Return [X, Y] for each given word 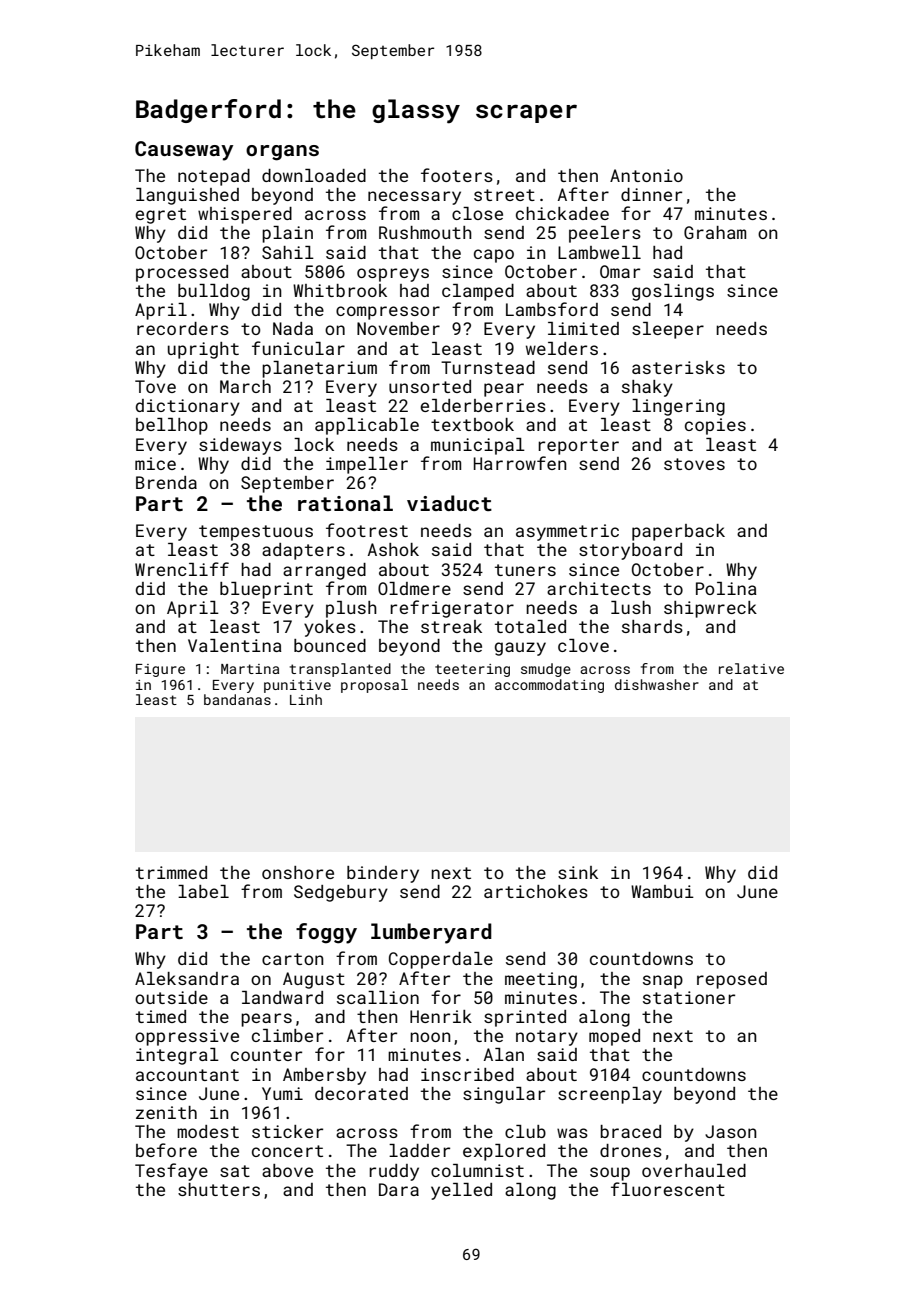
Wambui [662, 891]
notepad [214, 177]
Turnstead [488, 367]
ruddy [394, 1172]
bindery [383, 874]
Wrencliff [182, 569]
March [245, 386]
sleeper [668, 330]
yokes [330, 628]
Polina [726, 588]
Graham [715, 232]
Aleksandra [187, 978]
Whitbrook [340, 290]
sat [235, 1171]
